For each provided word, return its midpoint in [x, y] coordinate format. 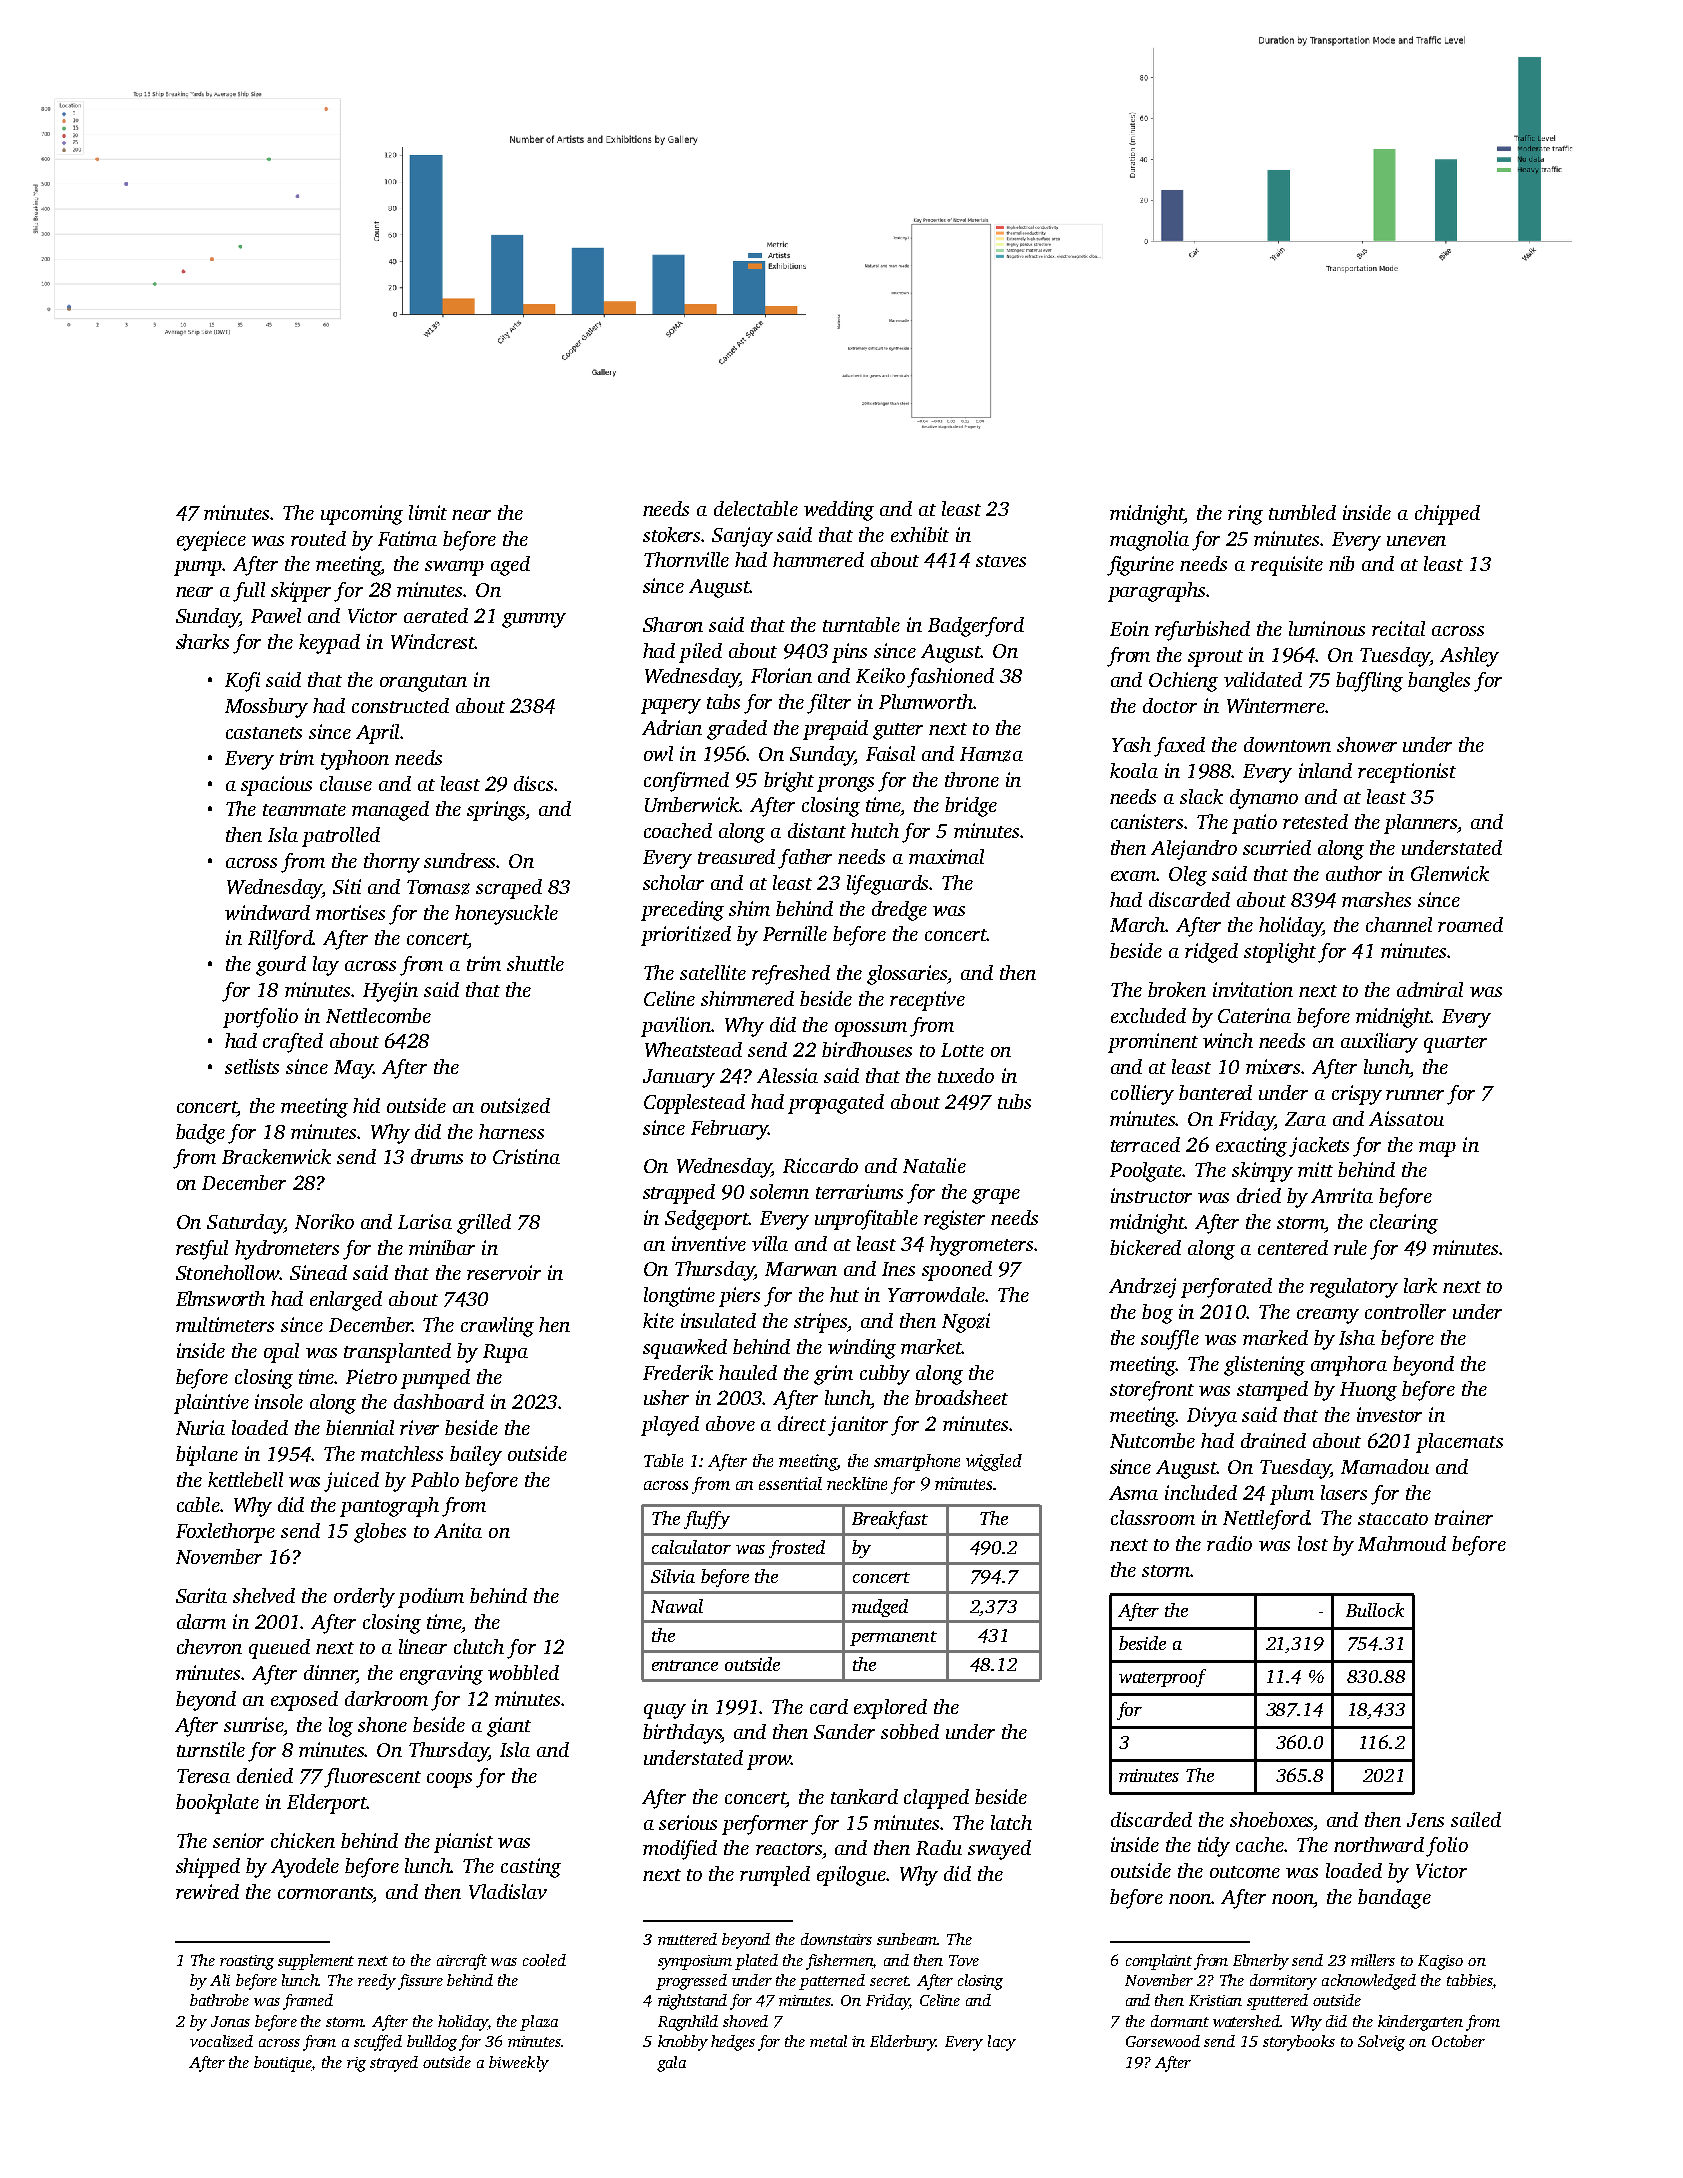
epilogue [851, 1876]
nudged [880, 1608]
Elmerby [1261, 1962]
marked [1275, 1337]
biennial [360, 1427]
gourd [281, 966]
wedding [839, 511]
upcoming [362, 515]
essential [790, 1483]
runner [1415, 1095]
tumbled [1302, 512]
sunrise [253, 1724]
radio [1229, 1543]
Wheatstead [693, 1049]
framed [308, 2002]
